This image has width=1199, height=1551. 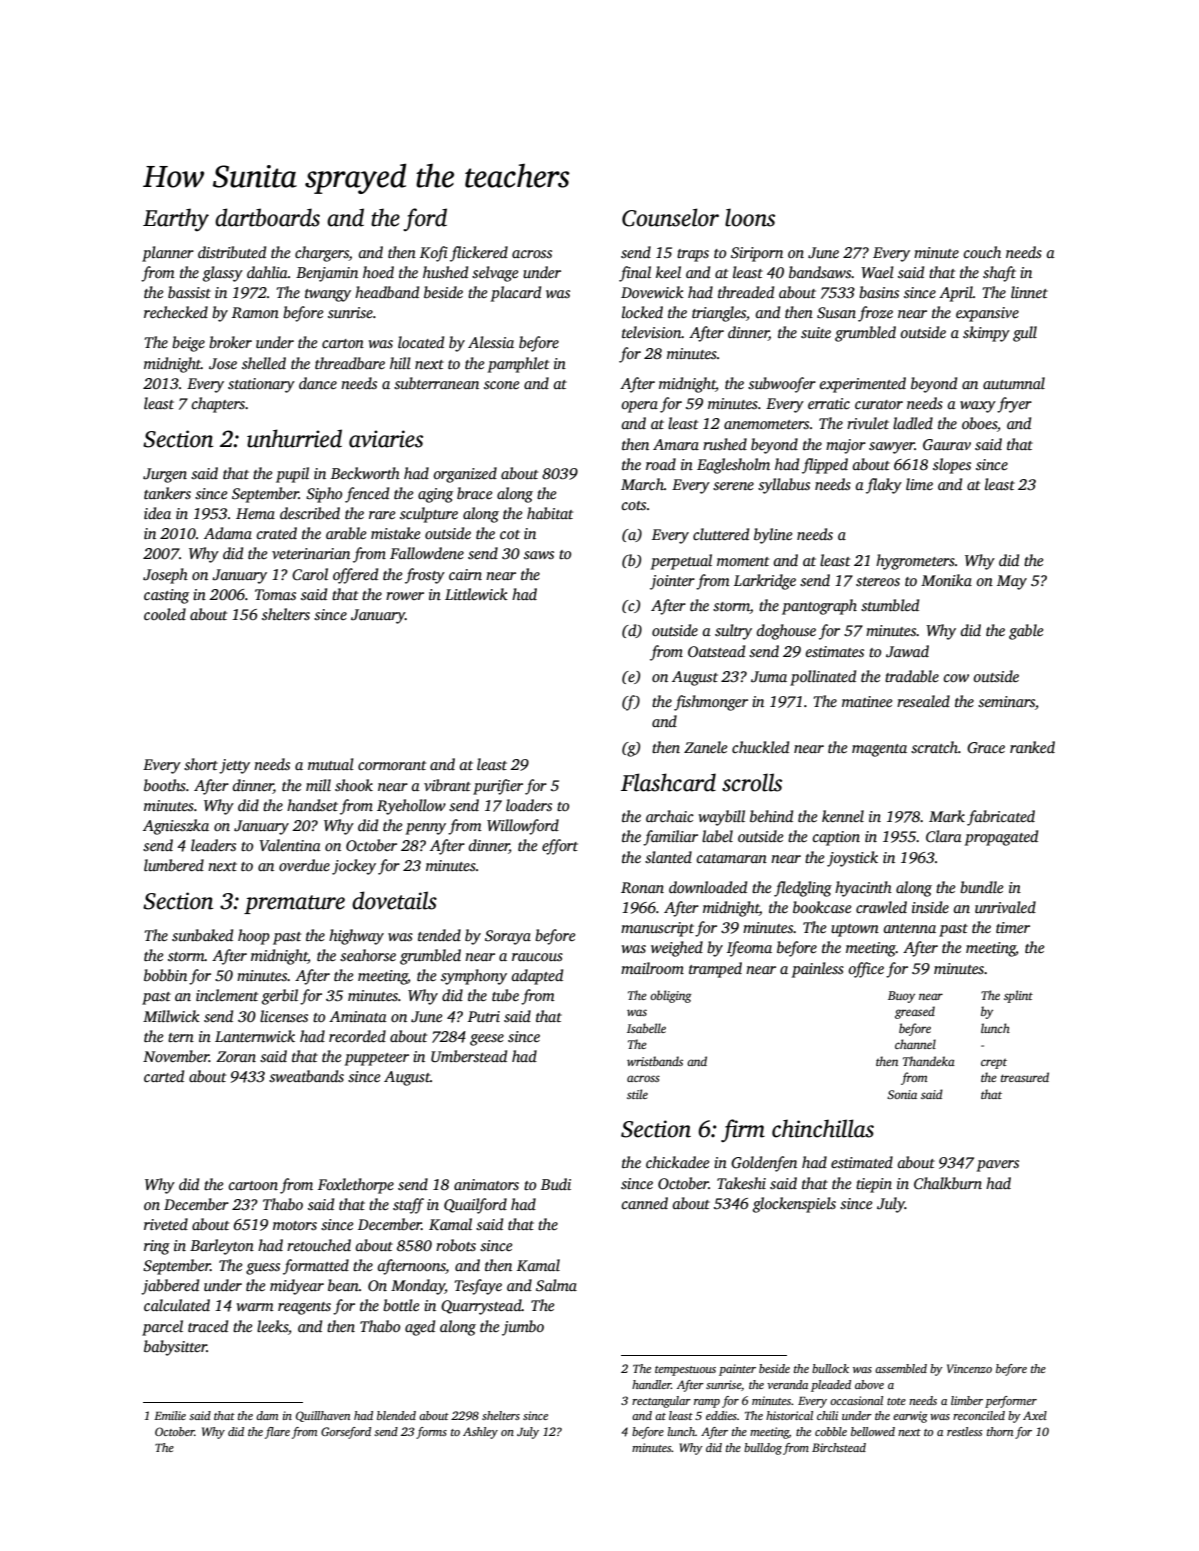 I want to click on dartboards, so click(x=267, y=217).
